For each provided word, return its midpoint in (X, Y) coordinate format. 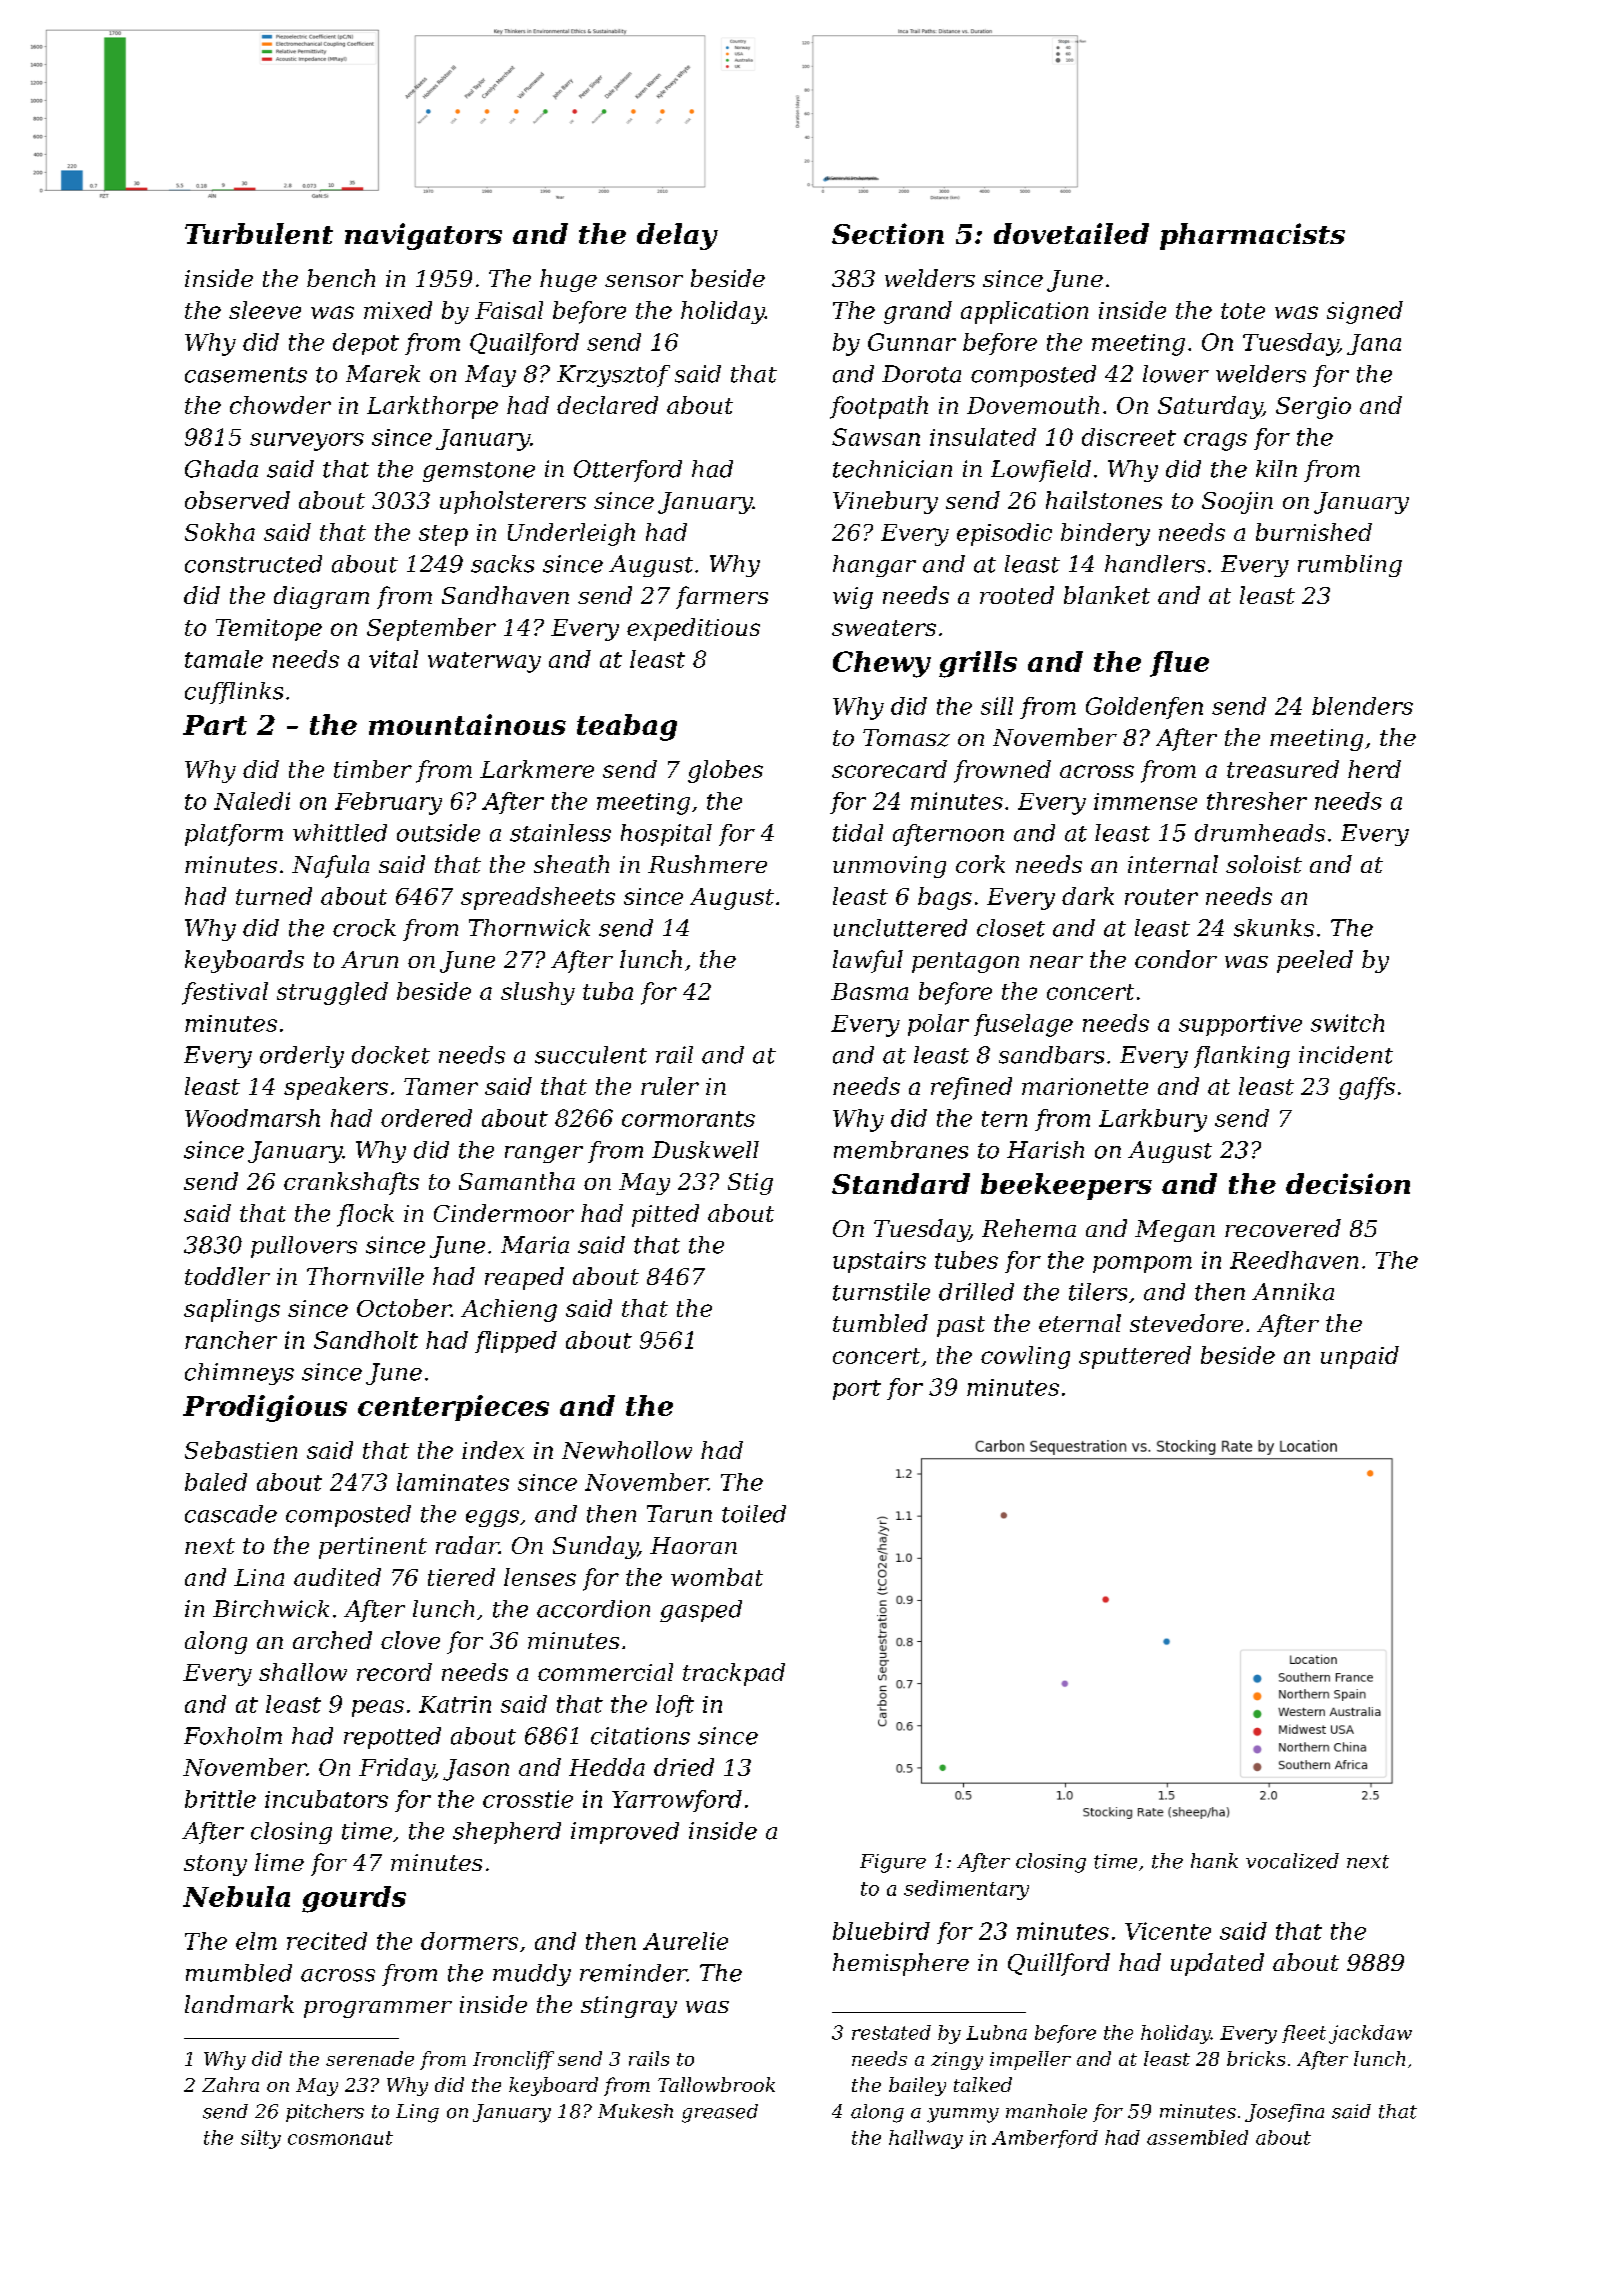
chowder (280, 405)
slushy (538, 993)
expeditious (693, 629)
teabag (627, 727)
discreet (1129, 437)
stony (215, 1865)
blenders (1362, 706)
